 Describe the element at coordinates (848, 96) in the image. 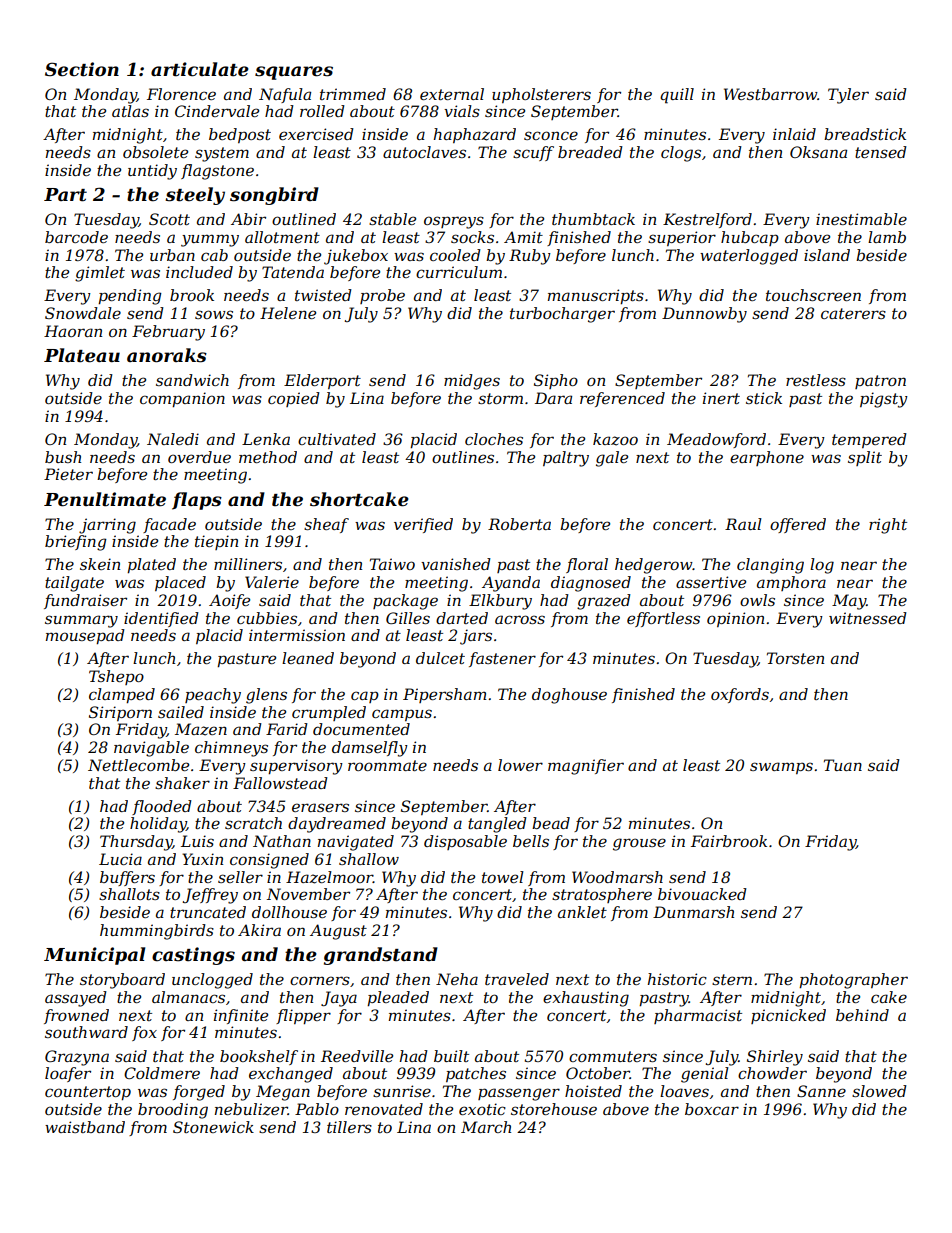

I see `Tyler` at that location.
